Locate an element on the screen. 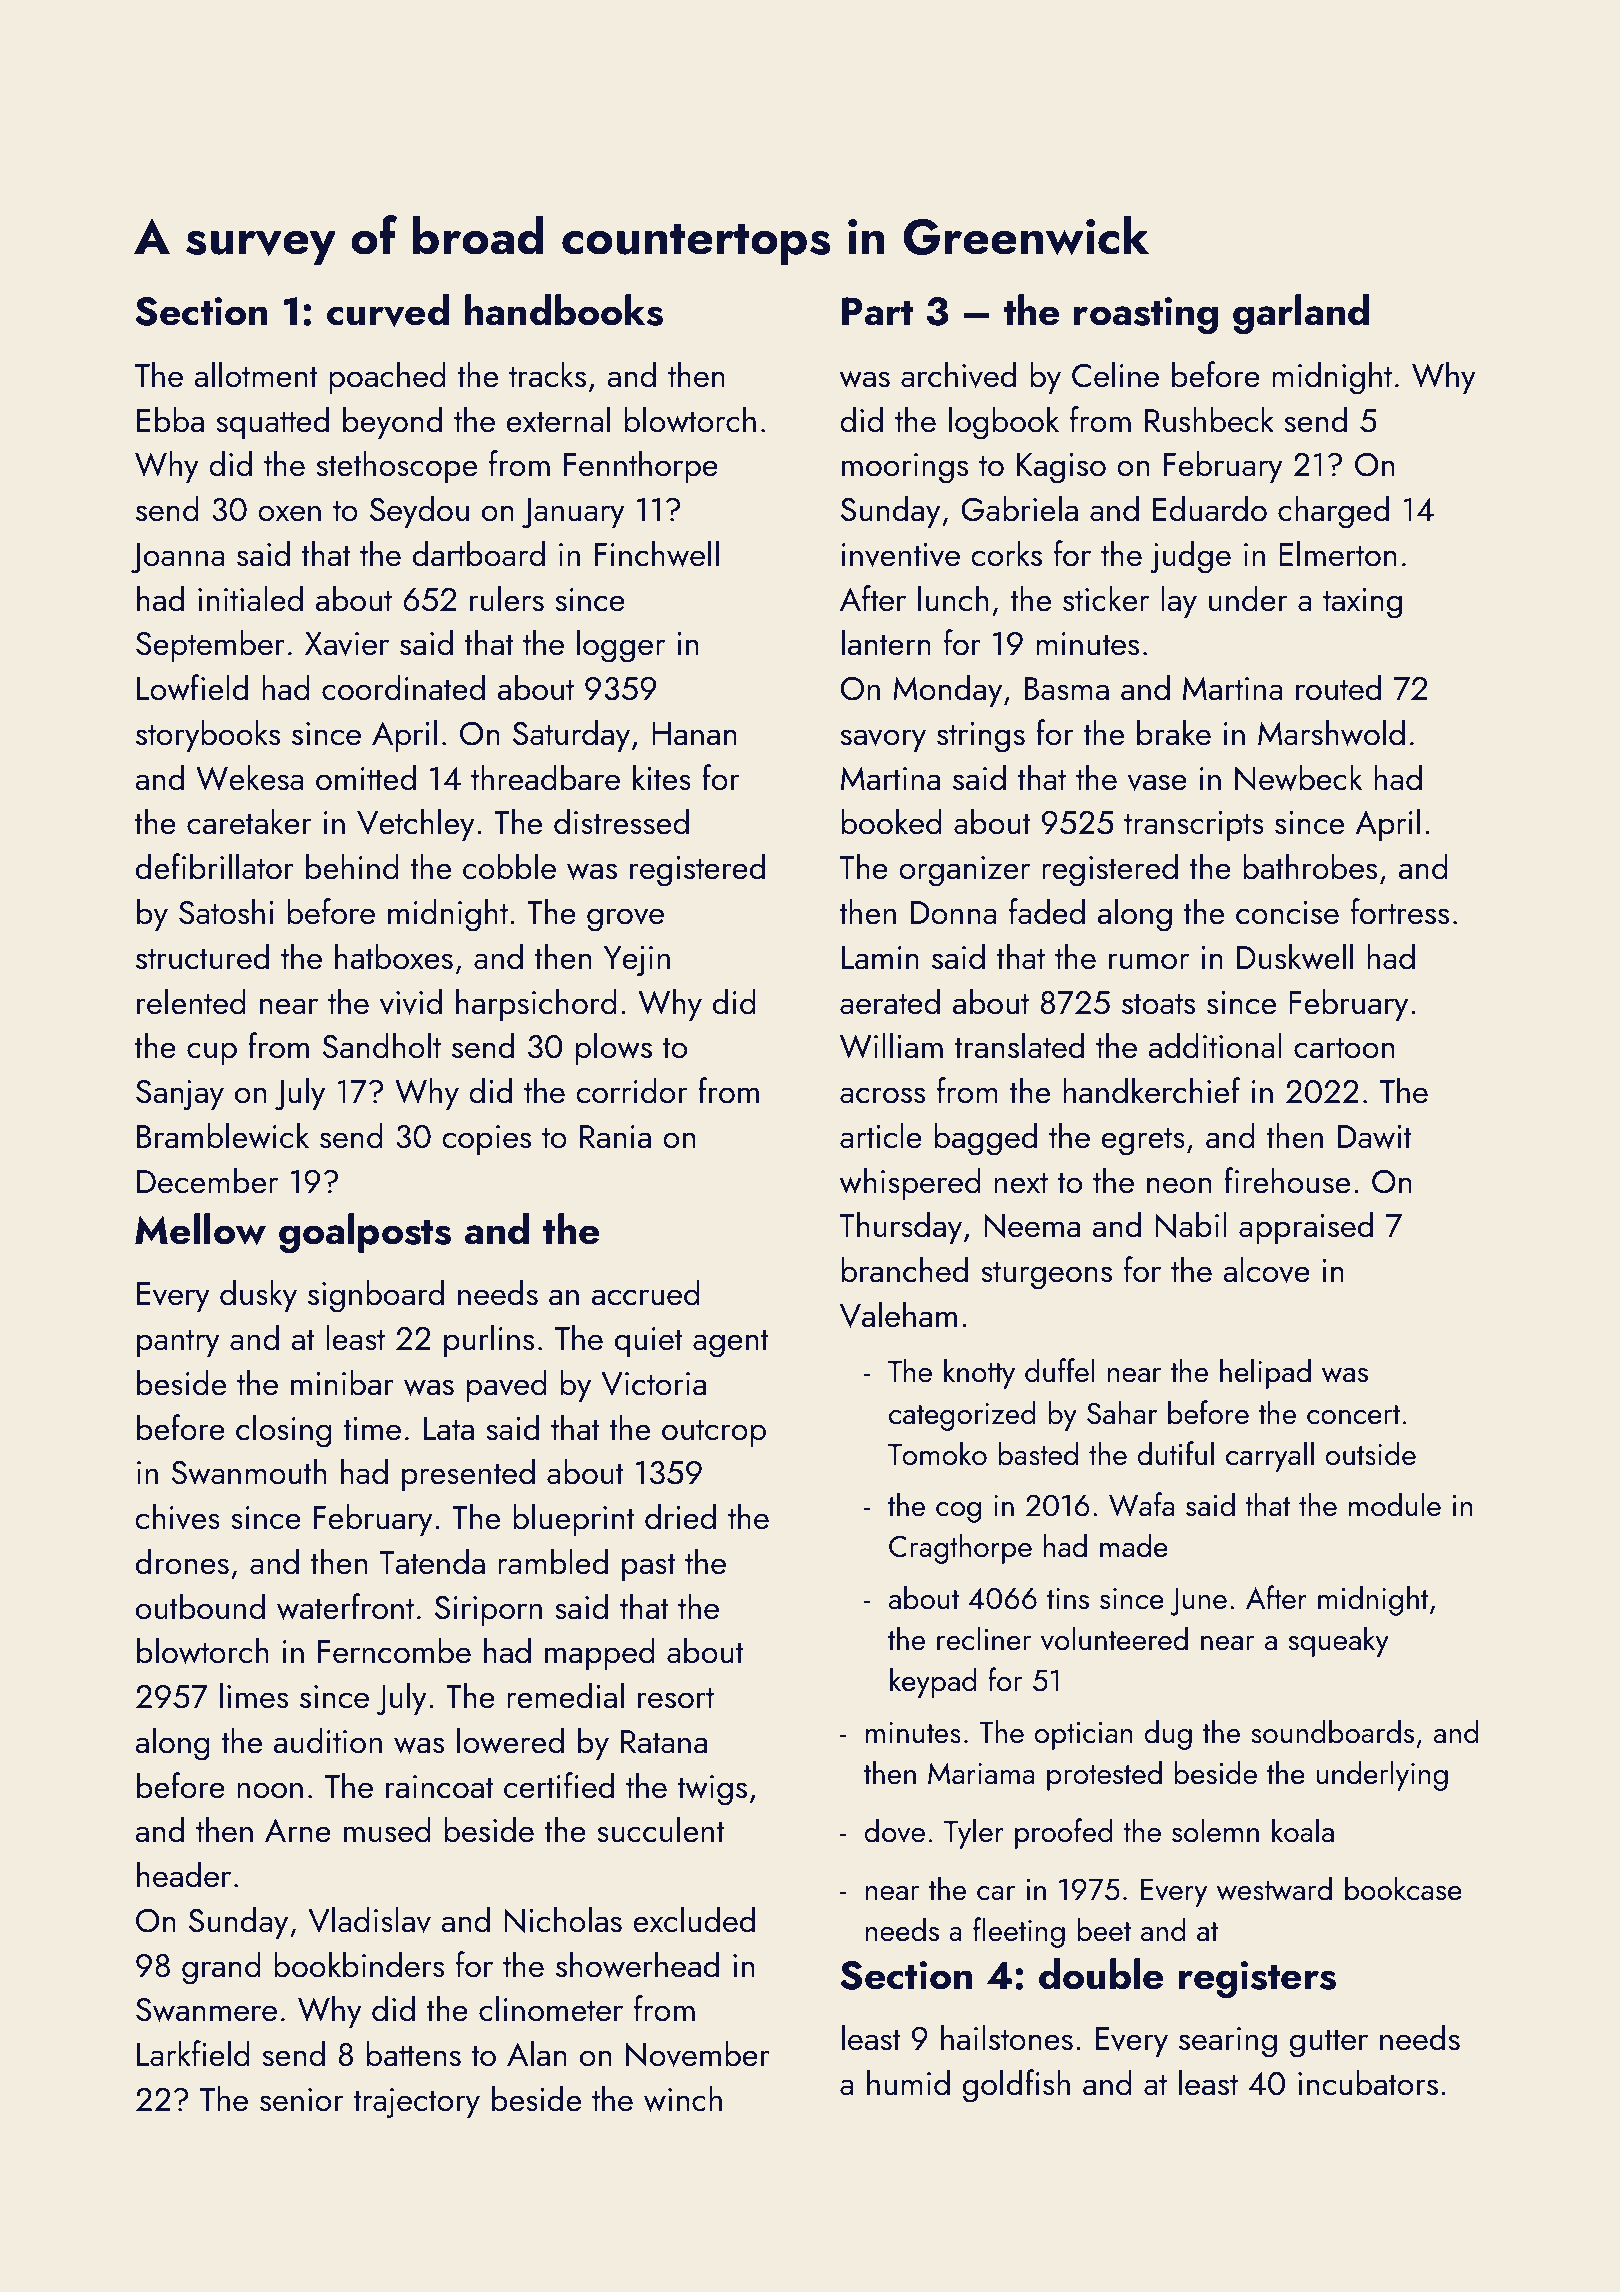 The image size is (1620, 2292). Bramblewick is located at coordinates (223, 1135).
